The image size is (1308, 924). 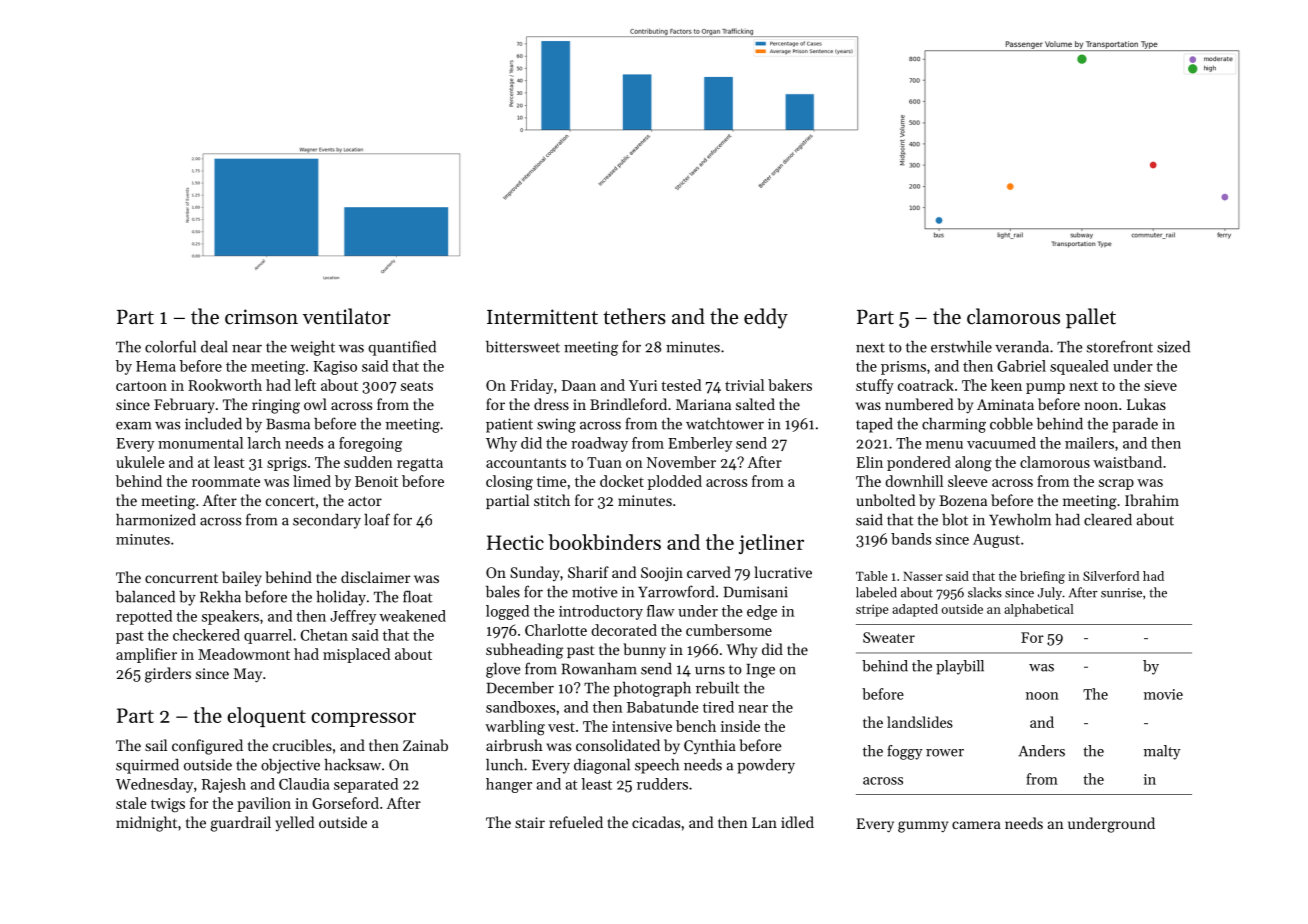 What do you see at coordinates (920, 722) in the screenshot?
I see `landslides` at bounding box center [920, 722].
